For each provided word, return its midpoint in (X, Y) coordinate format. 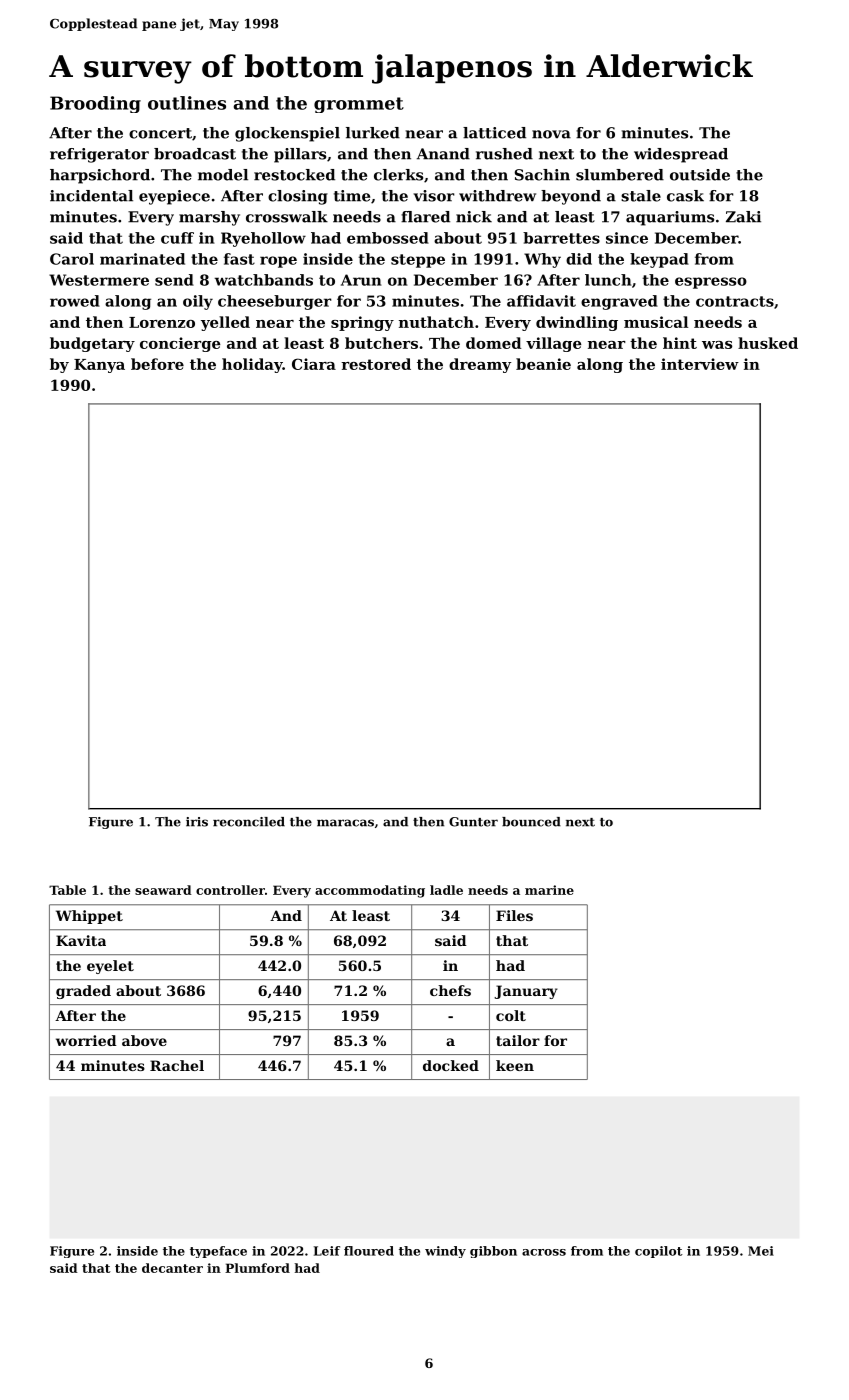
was (717, 345)
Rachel (177, 1065)
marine (549, 890)
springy (362, 323)
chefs (450, 990)
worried (86, 1040)
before (157, 364)
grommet (359, 105)
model (223, 175)
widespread (681, 155)
